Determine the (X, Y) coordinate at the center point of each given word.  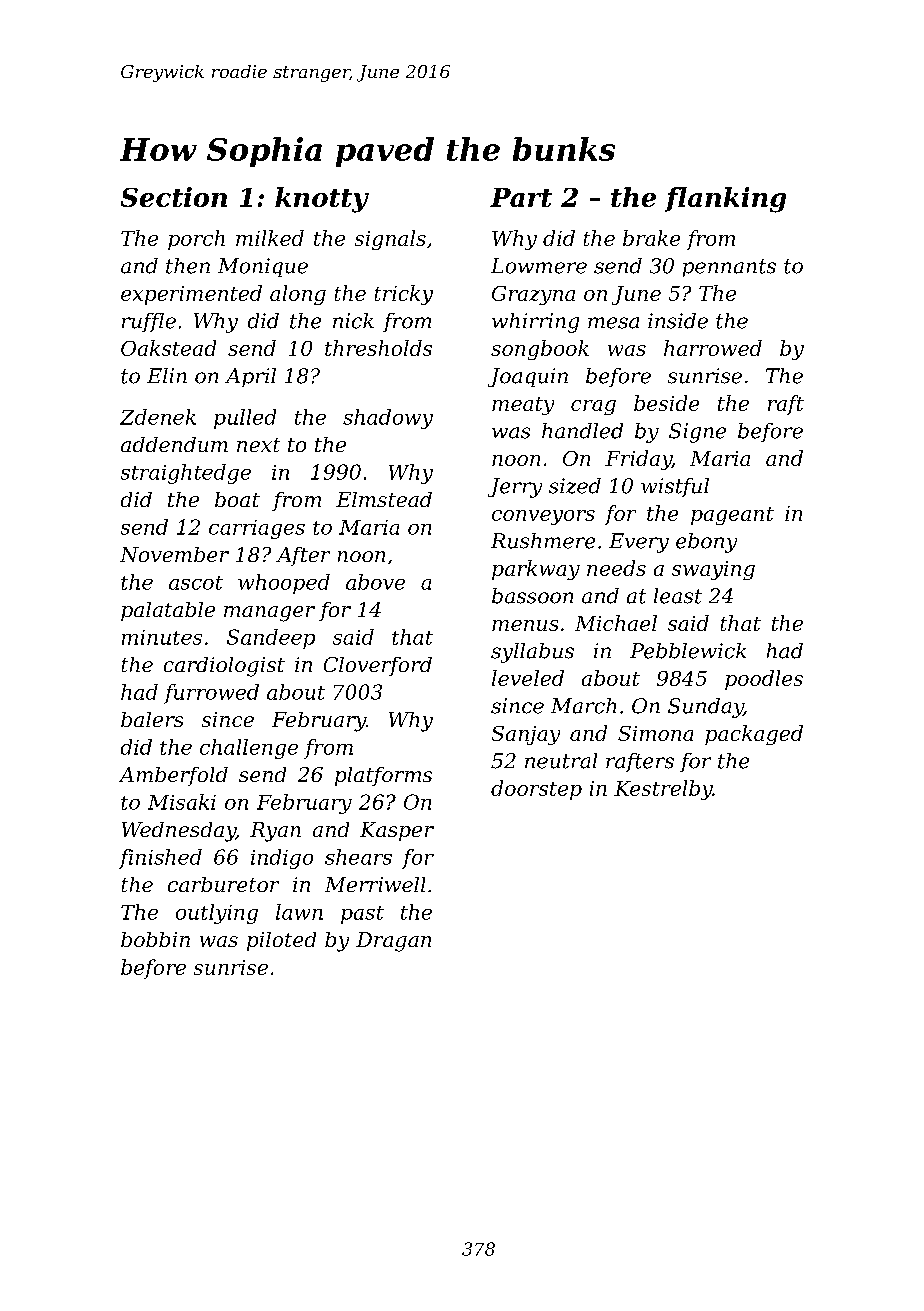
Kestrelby (663, 790)
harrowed (713, 348)
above (375, 582)
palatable (168, 611)
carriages (257, 529)
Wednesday (179, 832)
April (250, 377)
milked (270, 238)
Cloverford (378, 666)
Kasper (397, 831)
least (678, 596)
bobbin (155, 939)
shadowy (388, 419)
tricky (404, 295)
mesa (613, 323)
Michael (616, 623)
